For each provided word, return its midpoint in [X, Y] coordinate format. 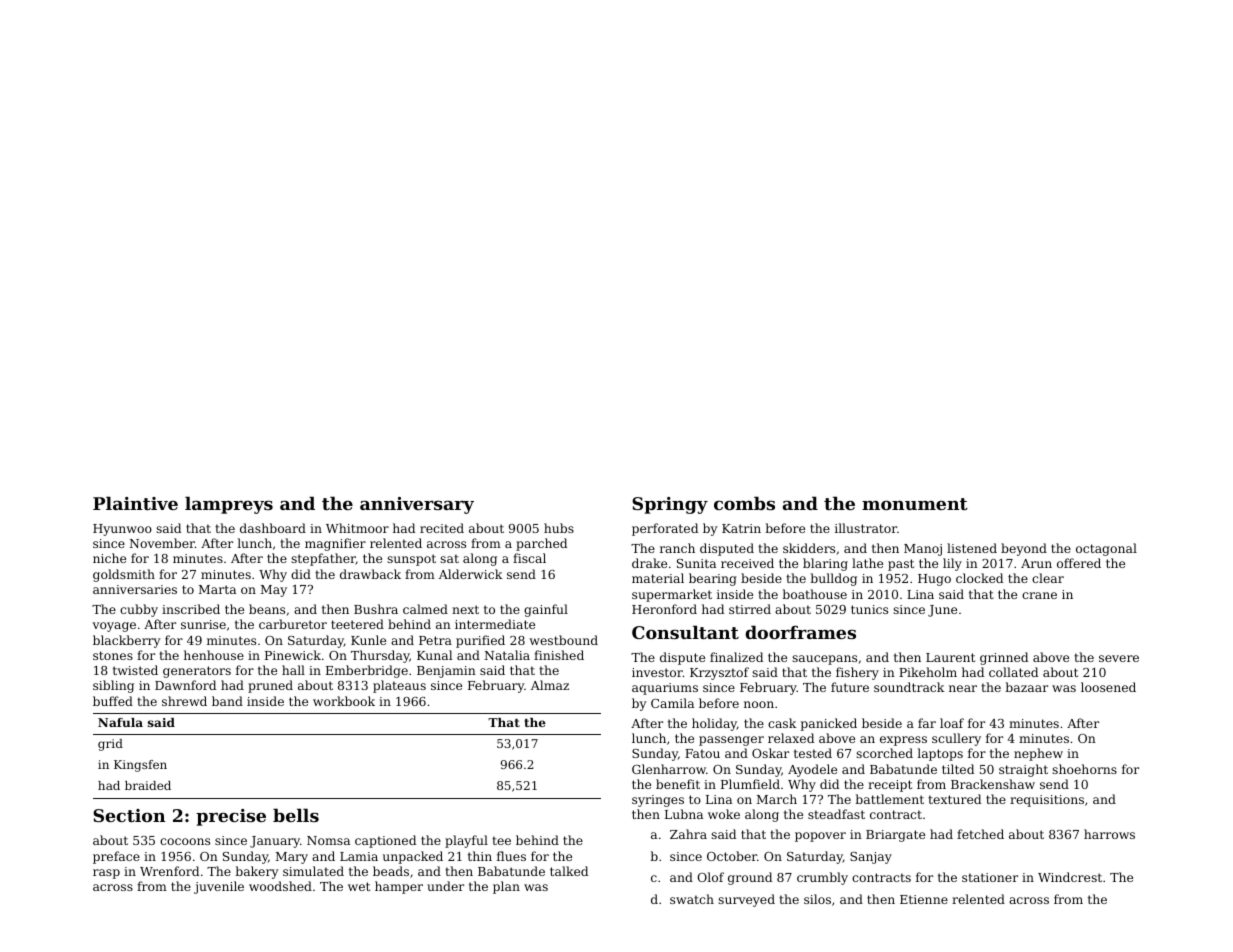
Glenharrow [669, 769]
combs [744, 503]
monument [915, 504]
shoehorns [1084, 769]
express [903, 741]
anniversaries [135, 589]
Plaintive [135, 503]
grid [110, 745]
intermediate [495, 624]
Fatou [702, 753]
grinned [1004, 658]
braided [148, 785]
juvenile [219, 887]
